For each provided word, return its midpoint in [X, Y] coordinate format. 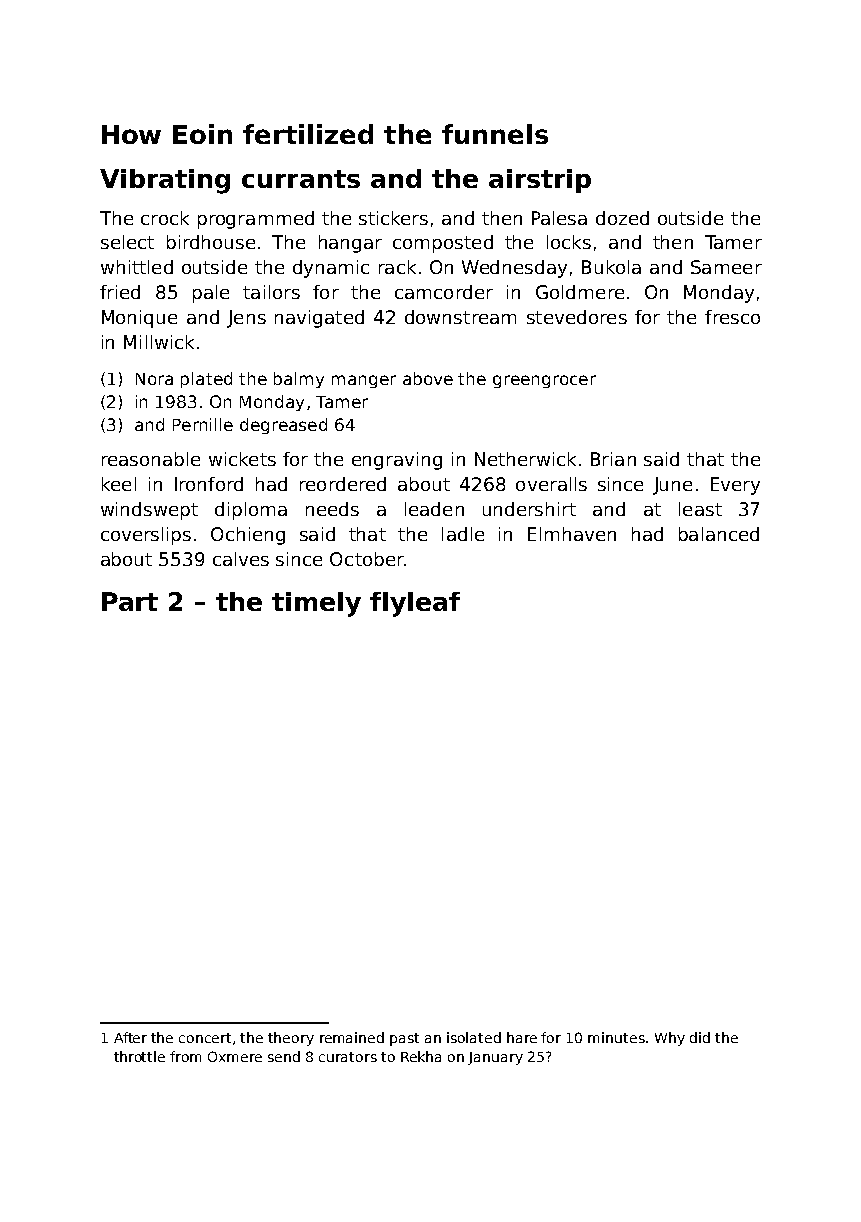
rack [397, 267]
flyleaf [415, 604]
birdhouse [211, 242]
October [367, 559]
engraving [397, 461]
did [700, 1037]
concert [205, 1038]
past [404, 1039]
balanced [719, 534]
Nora [154, 379]
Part [130, 601]
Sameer [726, 267]
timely [316, 604]
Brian [613, 459]
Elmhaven [572, 534]
